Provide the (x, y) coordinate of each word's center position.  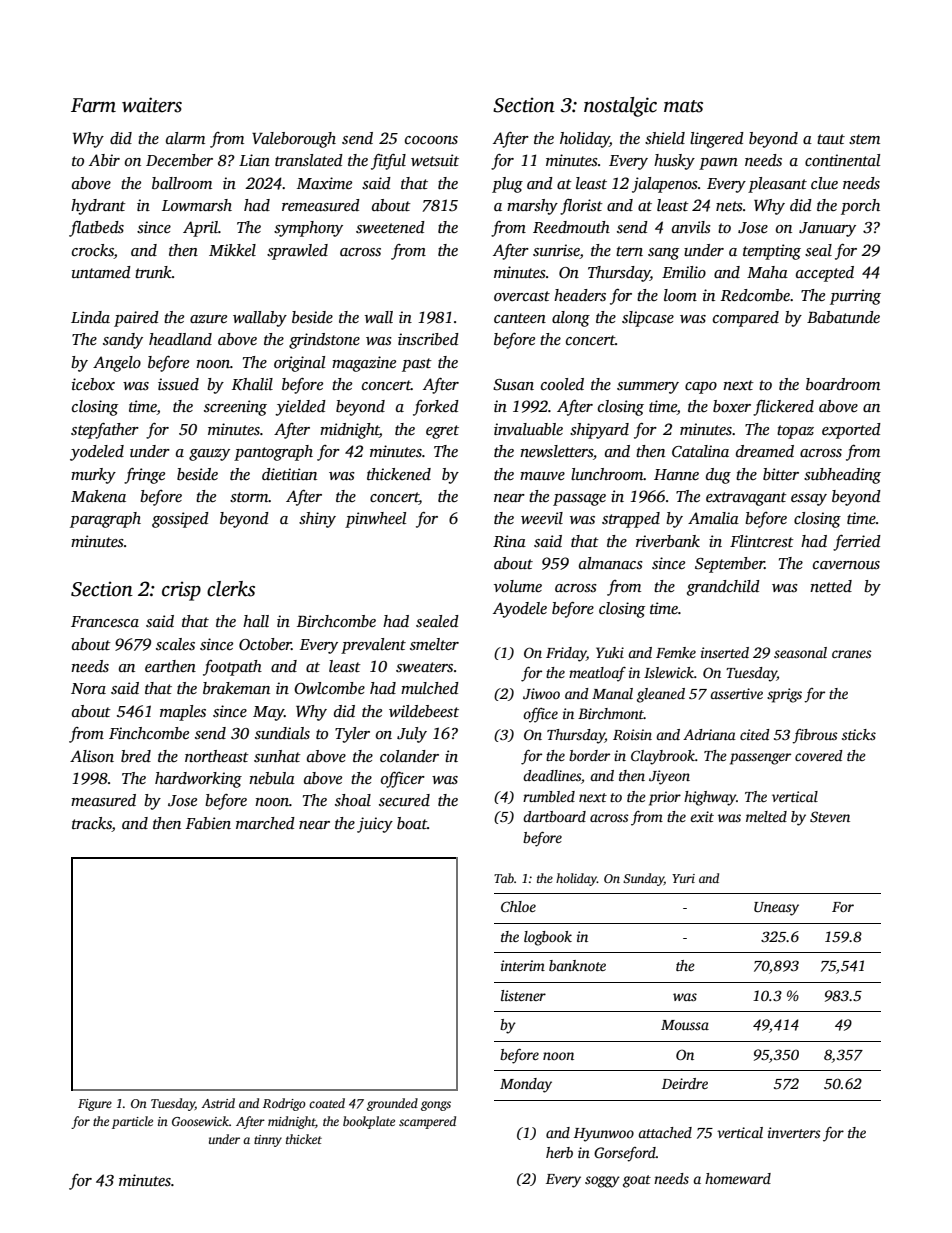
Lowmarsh (197, 205)
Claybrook (663, 757)
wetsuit (435, 160)
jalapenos (665, 185)
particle (132, 1122)
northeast (217, 756)
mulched (430, 688)
